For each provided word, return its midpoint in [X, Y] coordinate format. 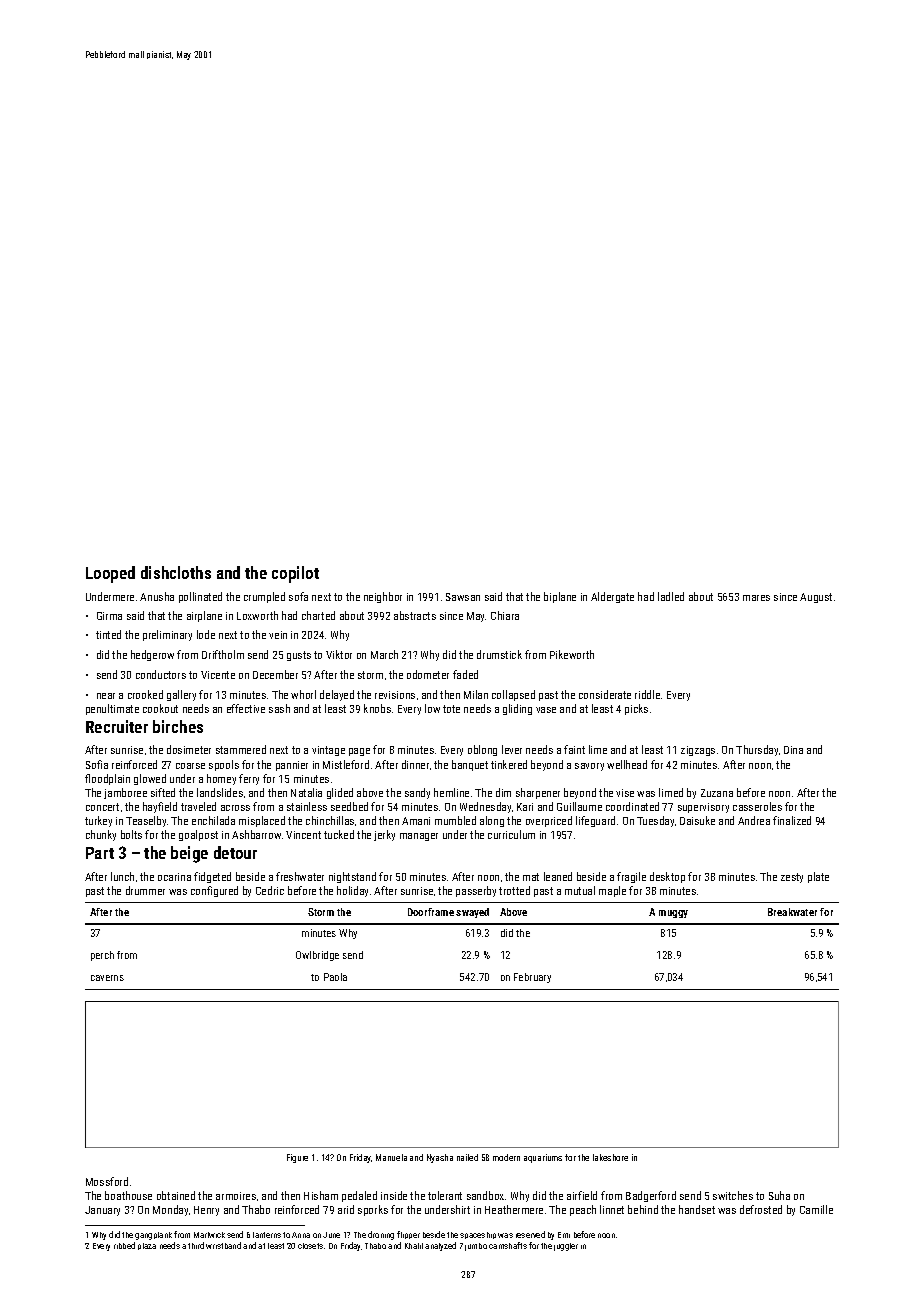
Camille [816, 1209]
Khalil [414, 1246]
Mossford [107, 1181]
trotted [514, 890]
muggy [673, 914]
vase [546, 710]
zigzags [698, 751]
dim [503, 792]
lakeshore [610, 1157]
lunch [122, 876]
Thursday [757, 750]
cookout [160, 708]
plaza [147, 1246]
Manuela [391, 1157]
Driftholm [223, 654]
